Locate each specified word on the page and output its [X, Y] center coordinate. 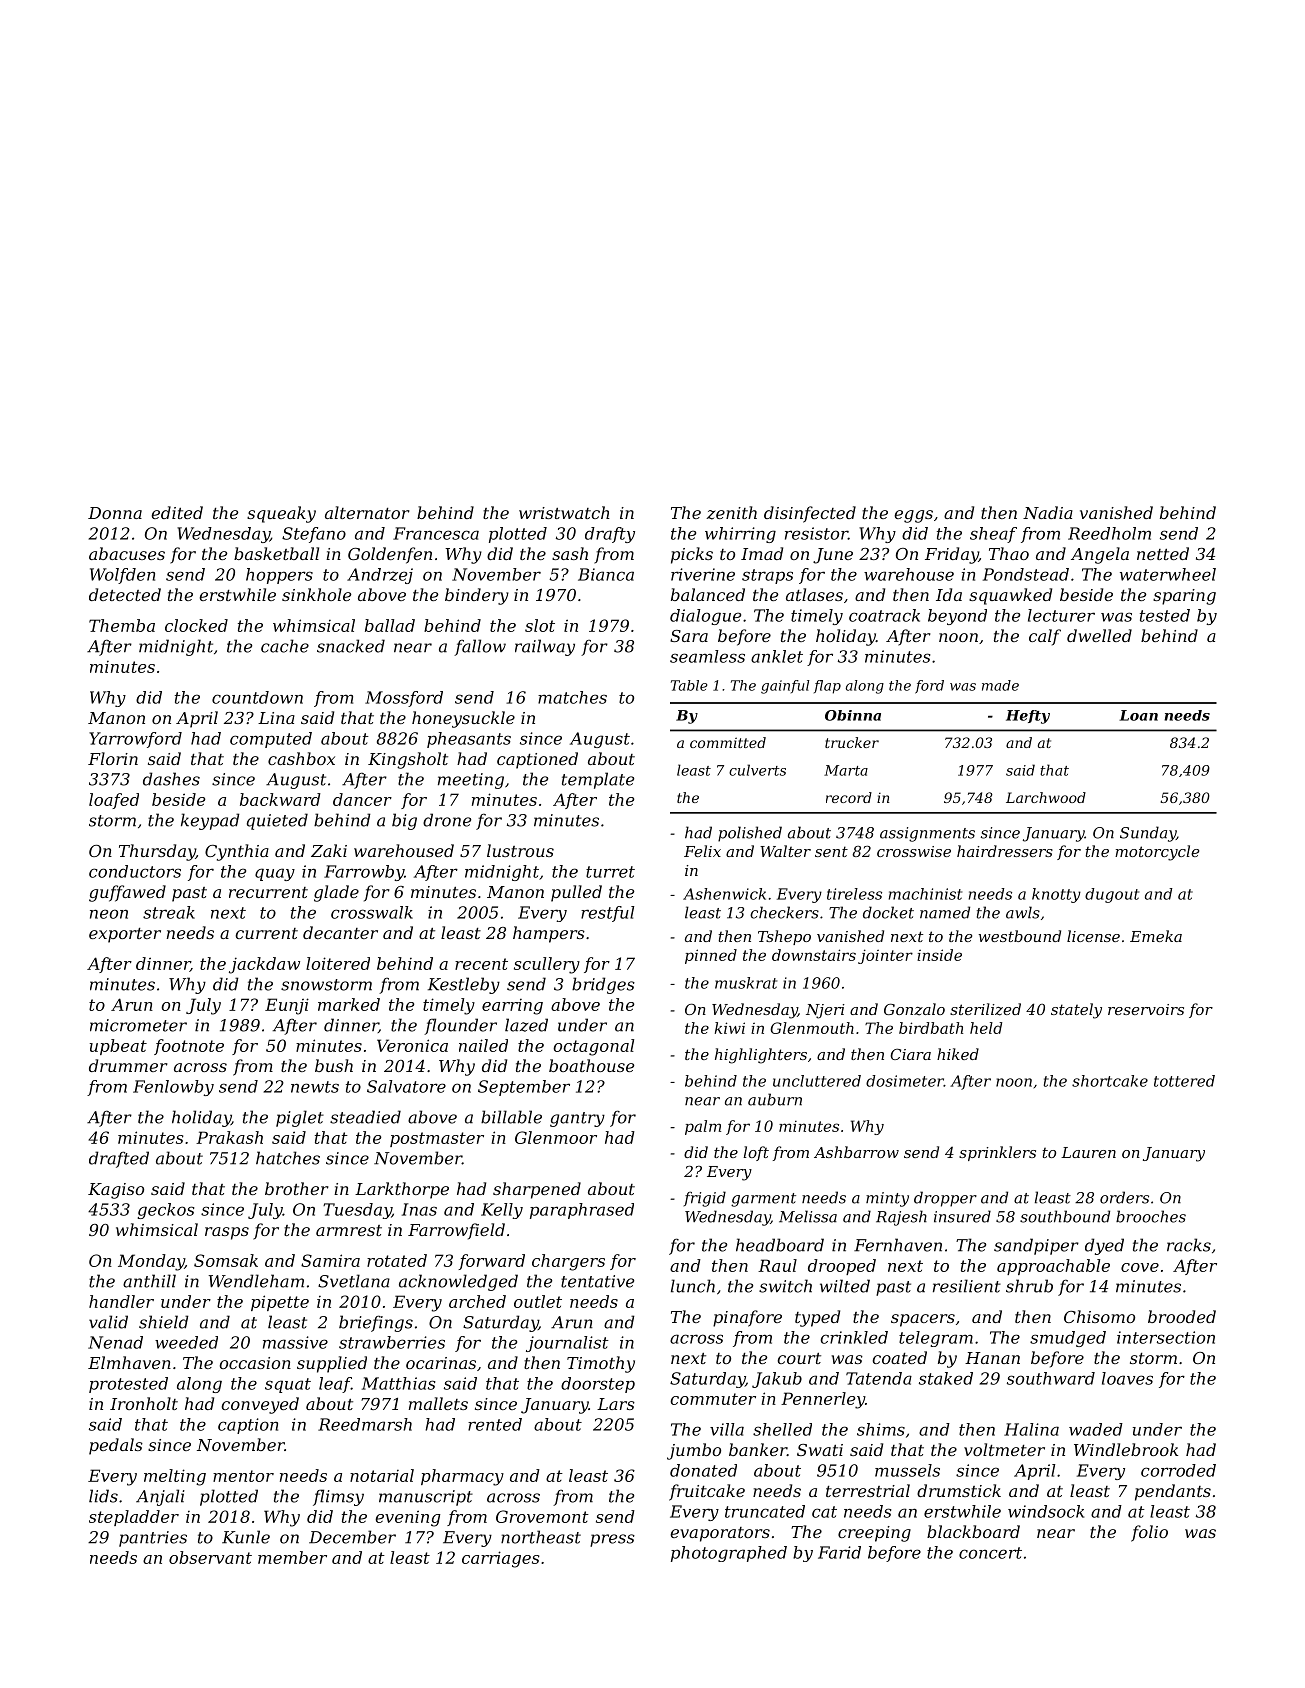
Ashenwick [724, 894]
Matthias [399, 1383]
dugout [1112, 895]
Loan [1138, 715]
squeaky [281, 514]
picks [692, 555]
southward [1051, 1378]
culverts [757, 770]
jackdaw [264, 965]
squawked [1010, 596]
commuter [713, 1399]
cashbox [301, 758]
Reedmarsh [365, 1424]
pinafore [747, 1318]
